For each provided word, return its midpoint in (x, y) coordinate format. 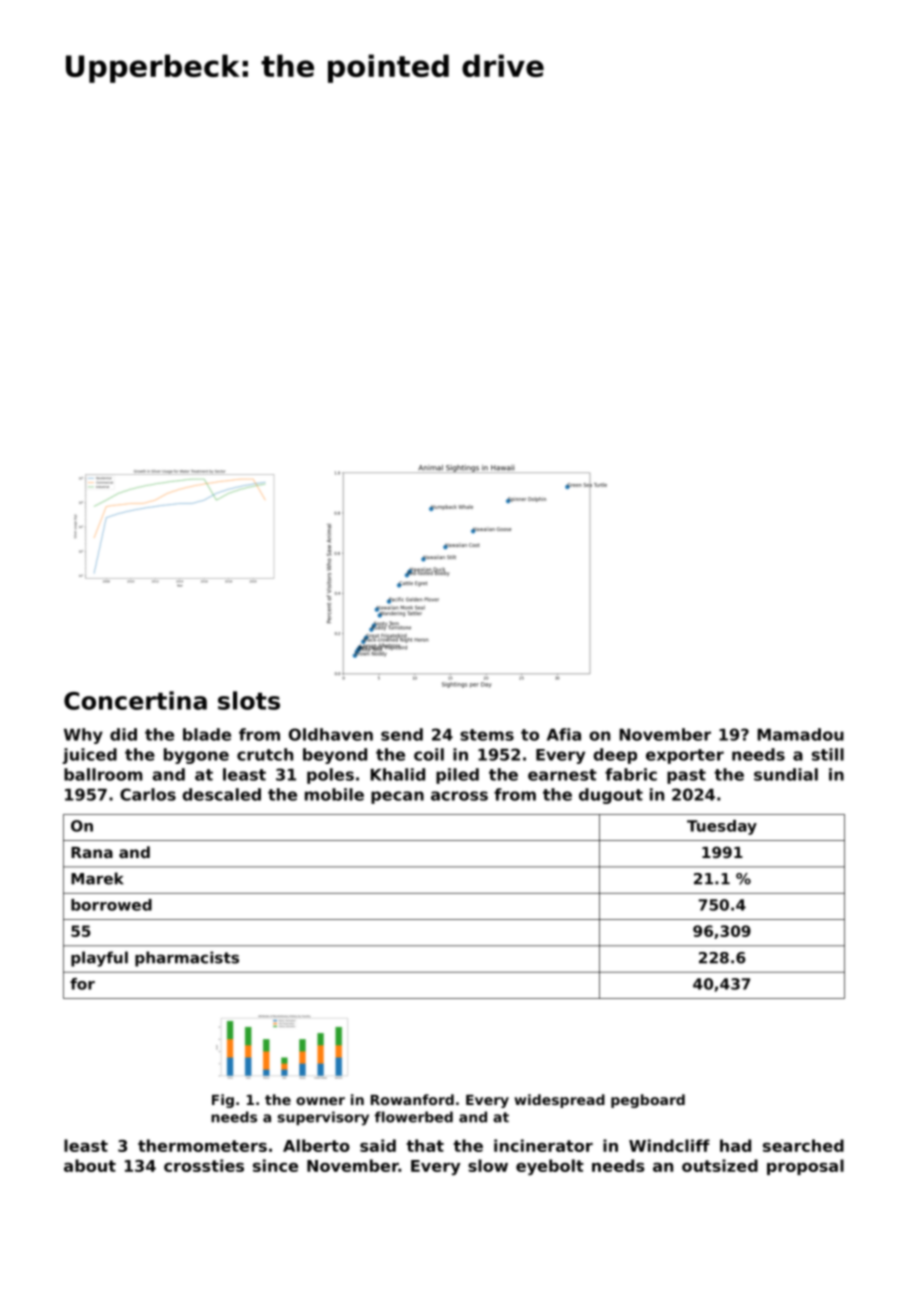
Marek (97, 878)
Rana (92, 852)
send (402, 734)
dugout (611, 796)
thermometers (202, 1145)
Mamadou (800, 734)
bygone (196, 756)
